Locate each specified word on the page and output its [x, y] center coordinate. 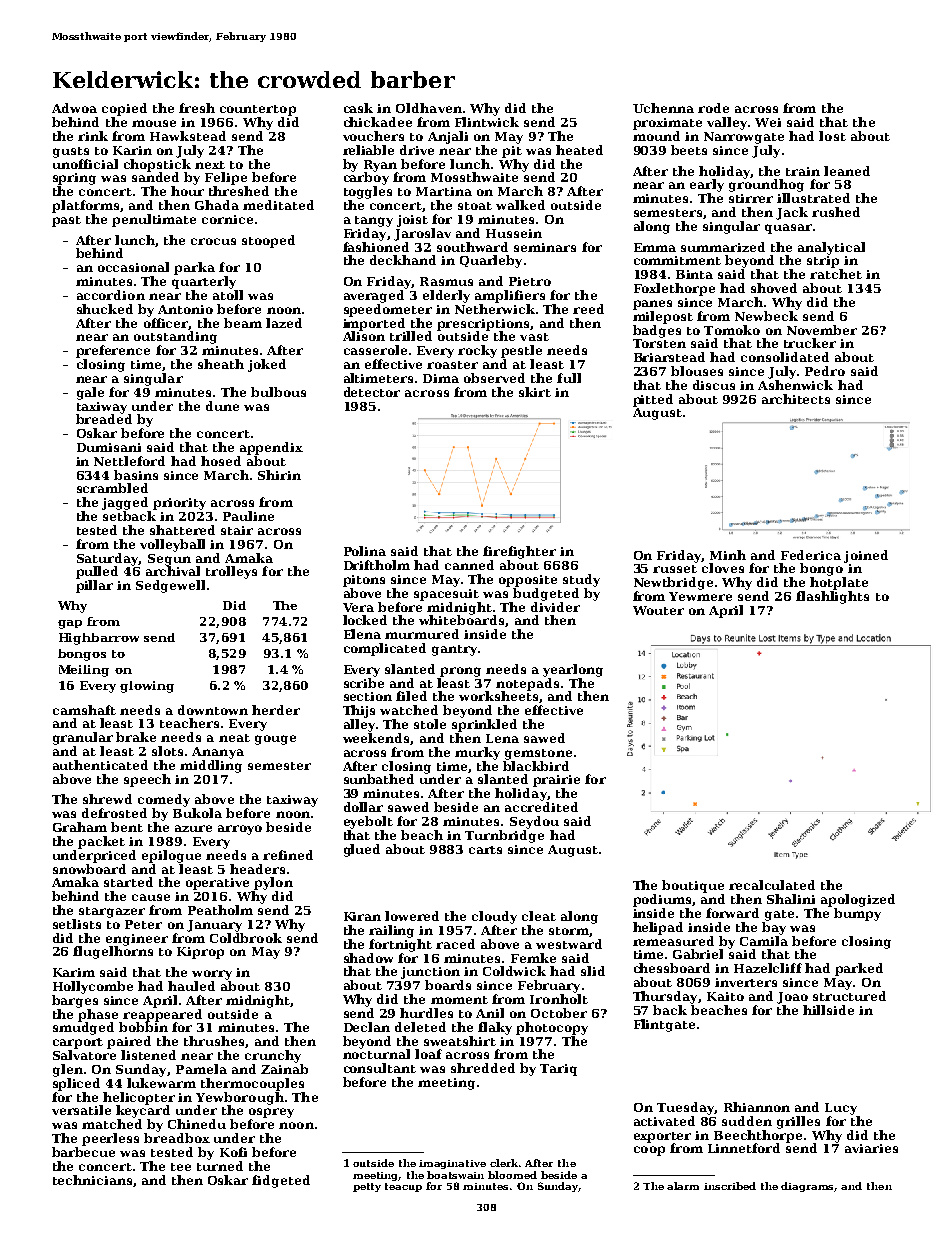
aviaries [871, 1148]
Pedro [825, 371]
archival [173, 571]
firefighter [519, 552]
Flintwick [487, 122]
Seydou [534, 822]
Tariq [558, 1070]
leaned [847, 171]
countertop [258, 110]
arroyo [240, 830]
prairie [556, 781]
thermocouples [252, 1084]
